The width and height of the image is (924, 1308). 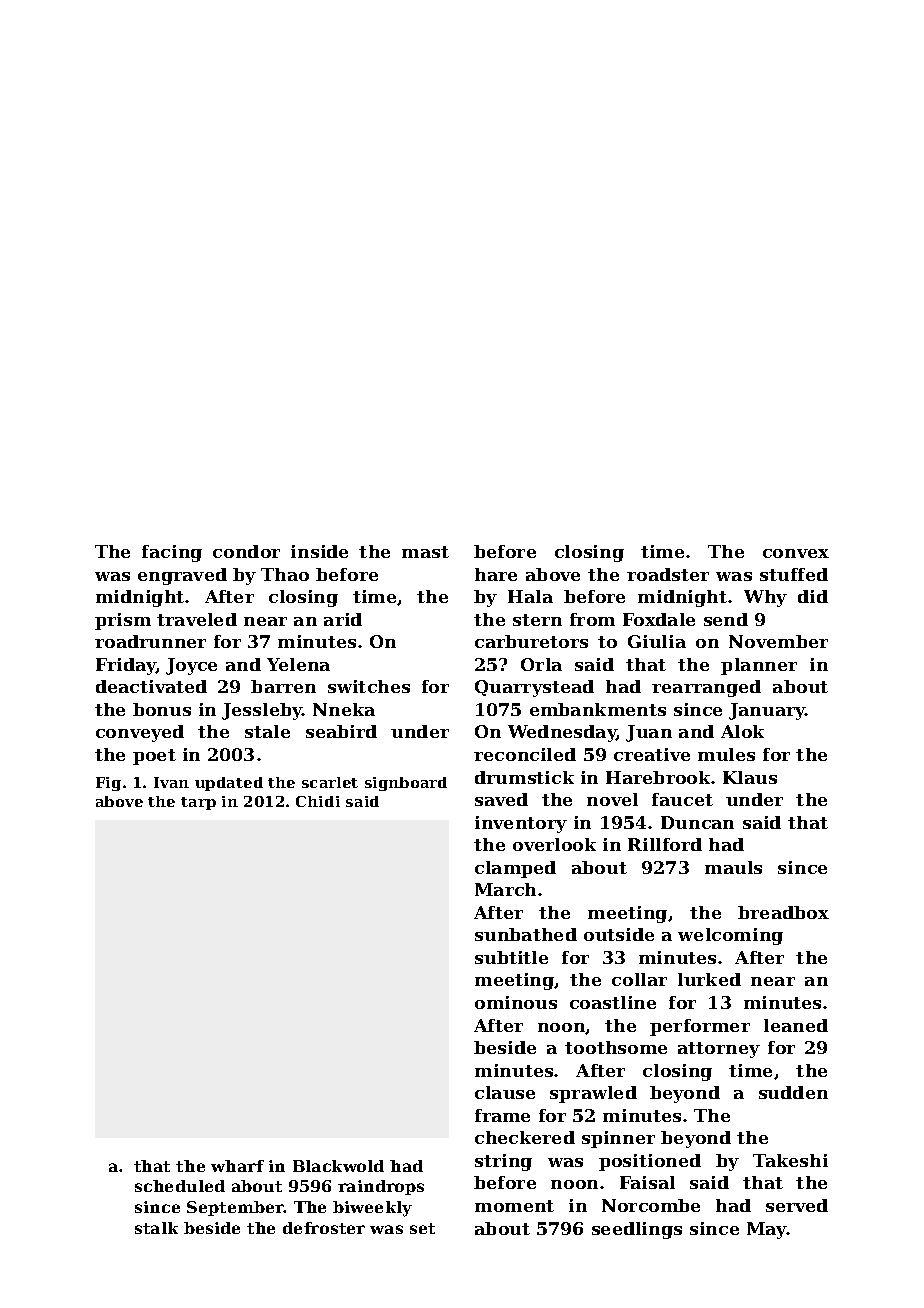 What do you see at coordinates (172, 553) in the image?
I see `facing` at bounding box center [172, 553].
